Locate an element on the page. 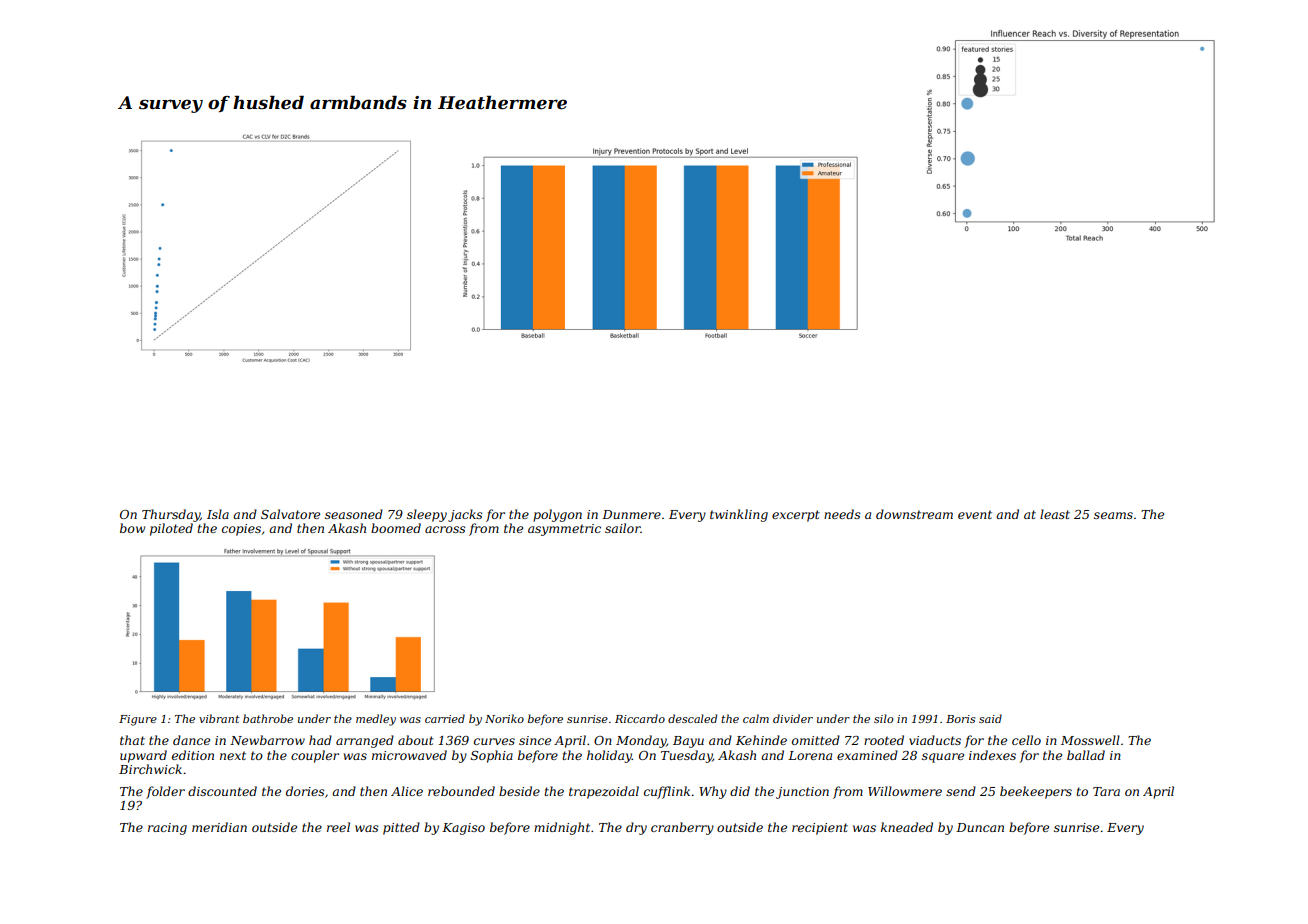  descaled is located at coordinates (692, 718).
